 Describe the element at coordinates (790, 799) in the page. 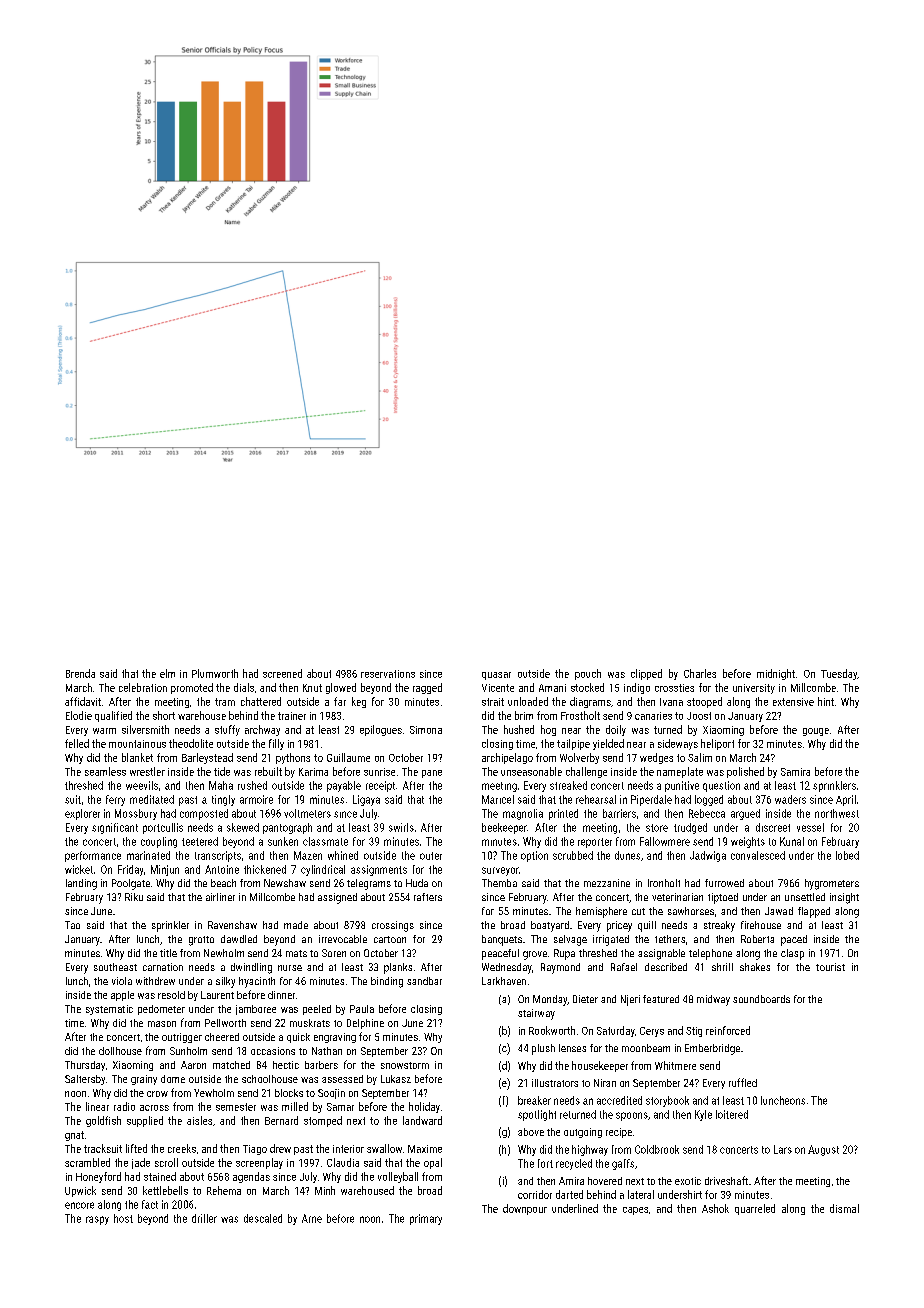

I see `waders` at that location.
